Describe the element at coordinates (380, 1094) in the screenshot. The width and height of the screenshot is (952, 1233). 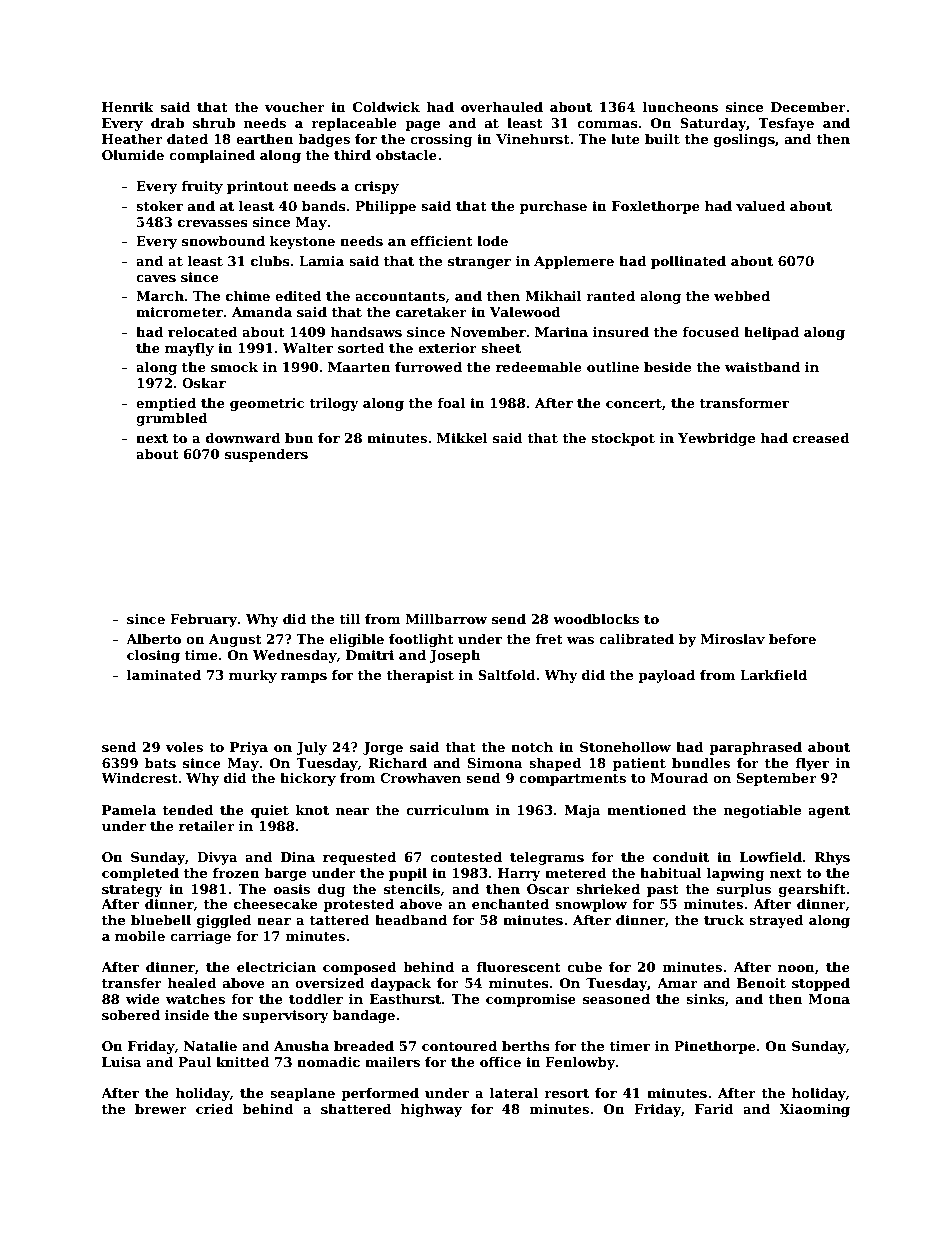
I see `performed` at that location.
